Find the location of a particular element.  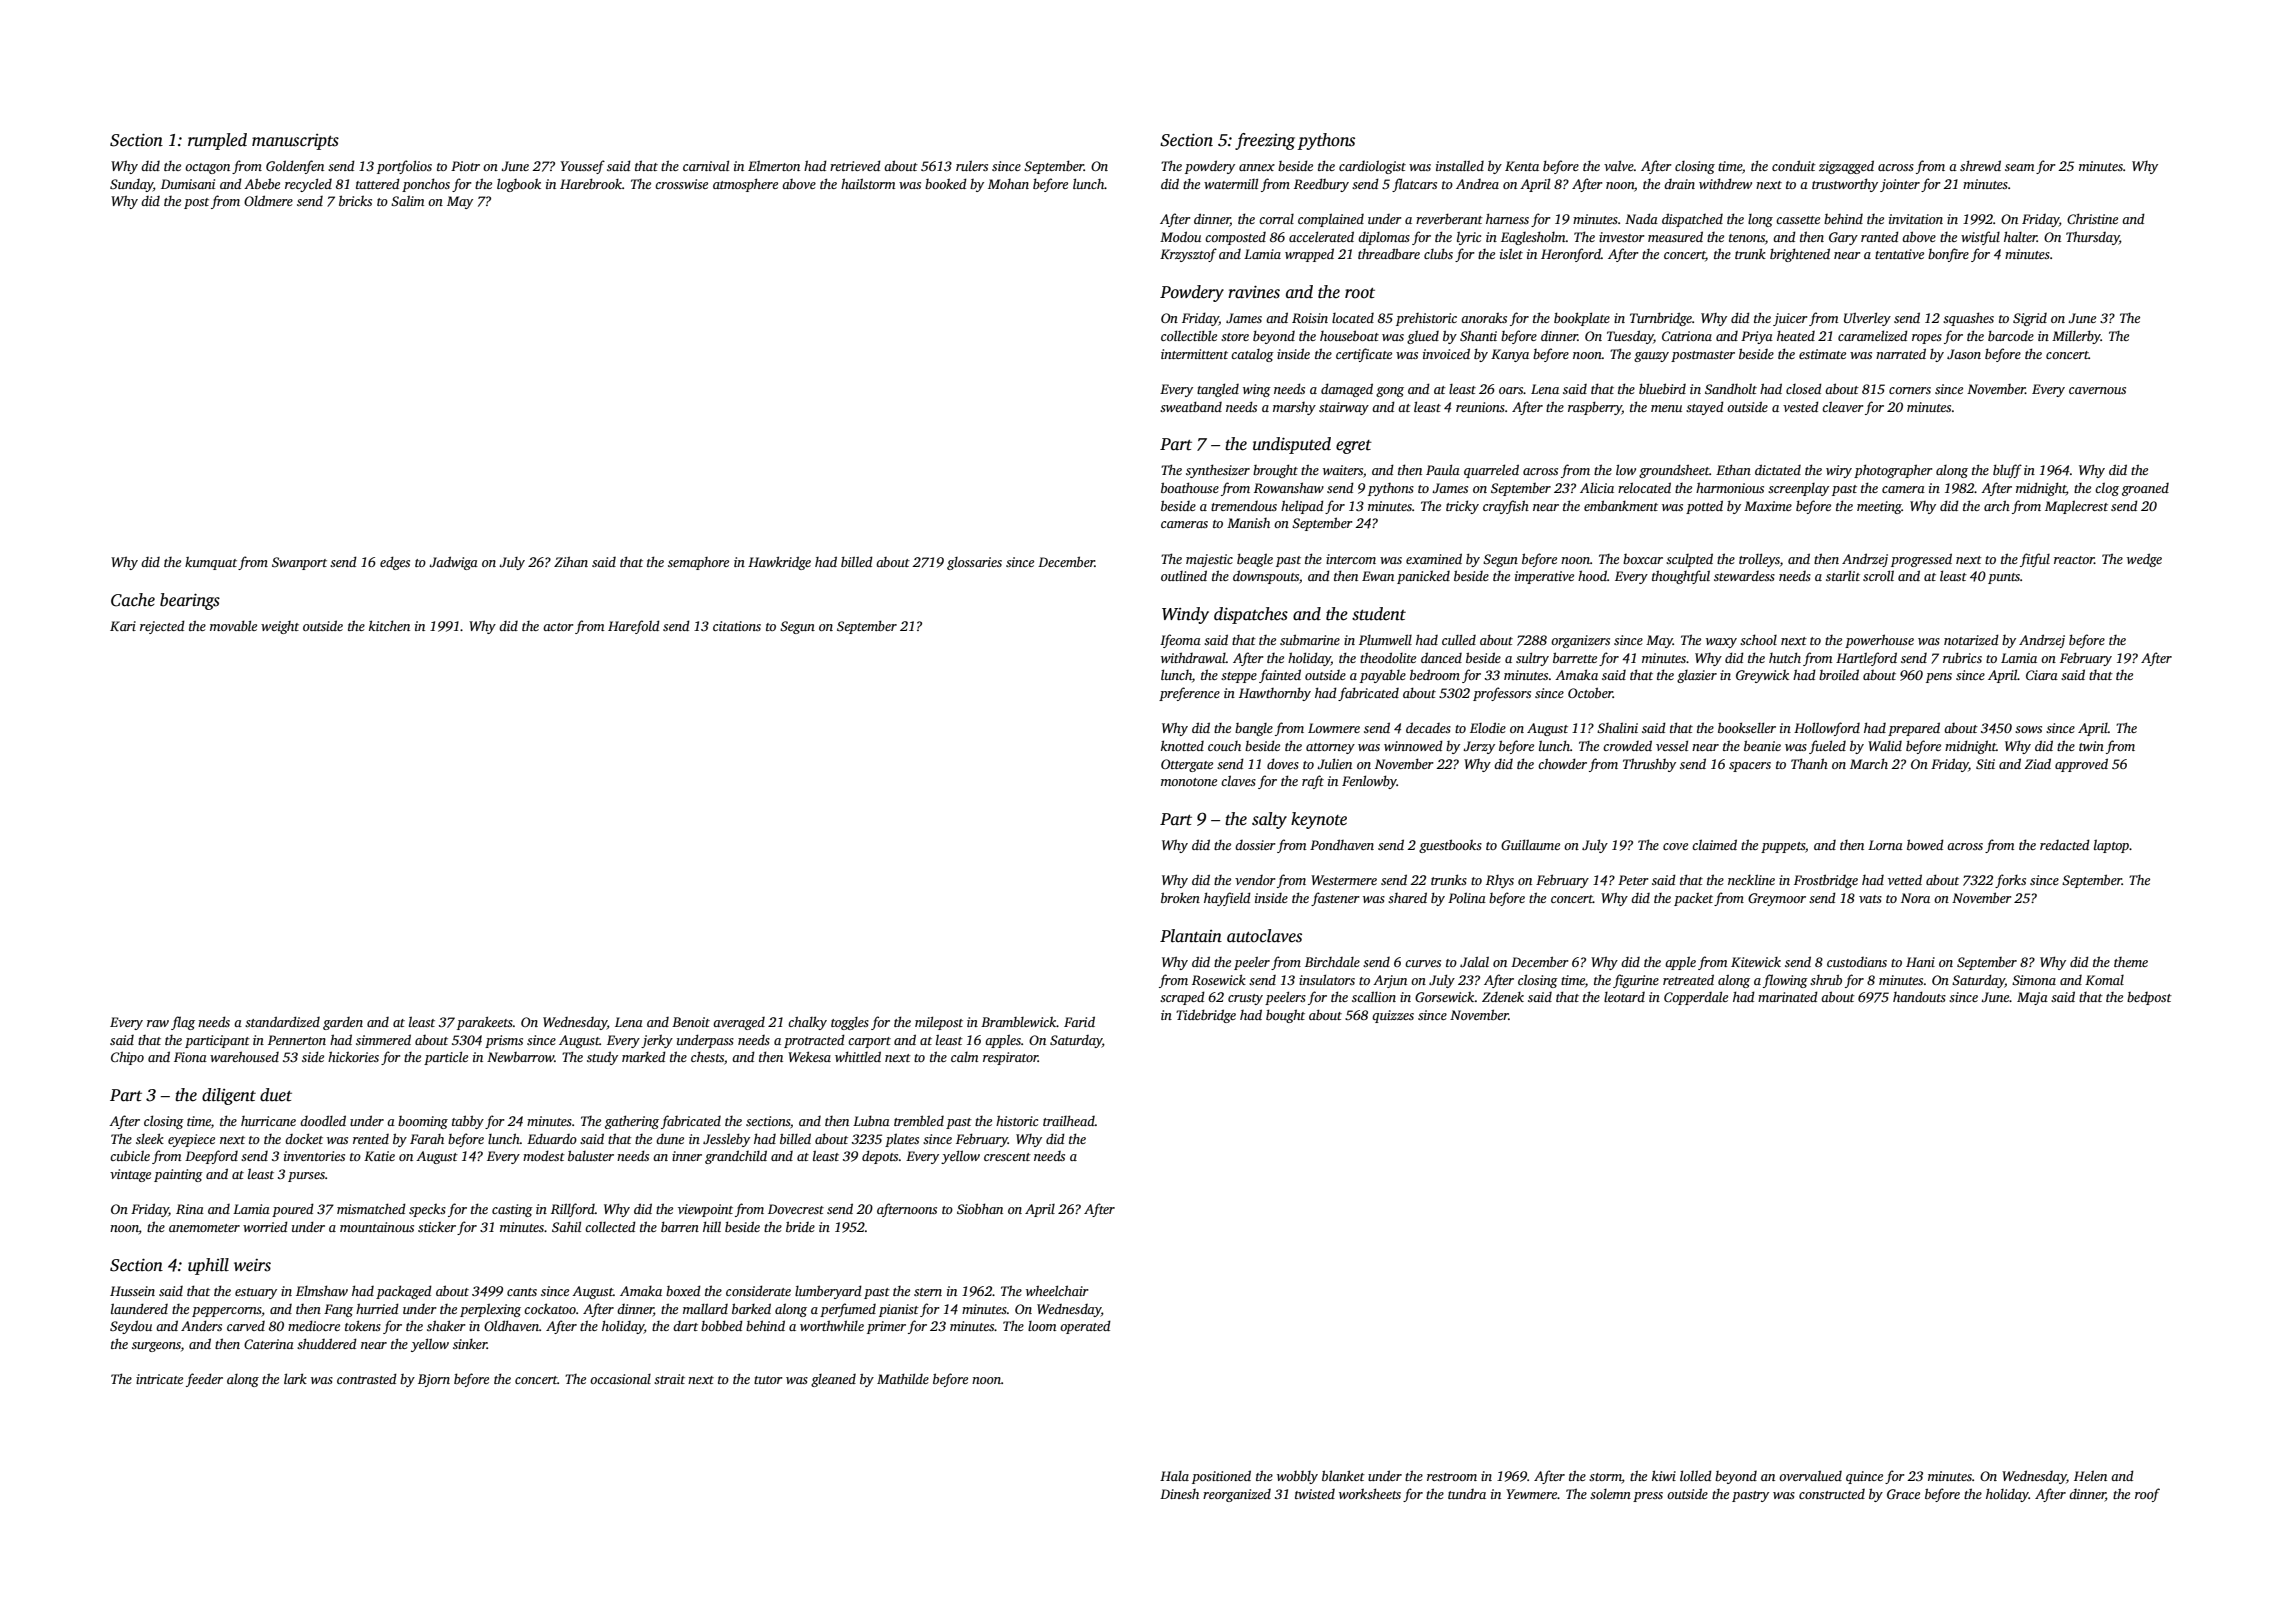

Lorna is located at coordinates (1885, 845).
